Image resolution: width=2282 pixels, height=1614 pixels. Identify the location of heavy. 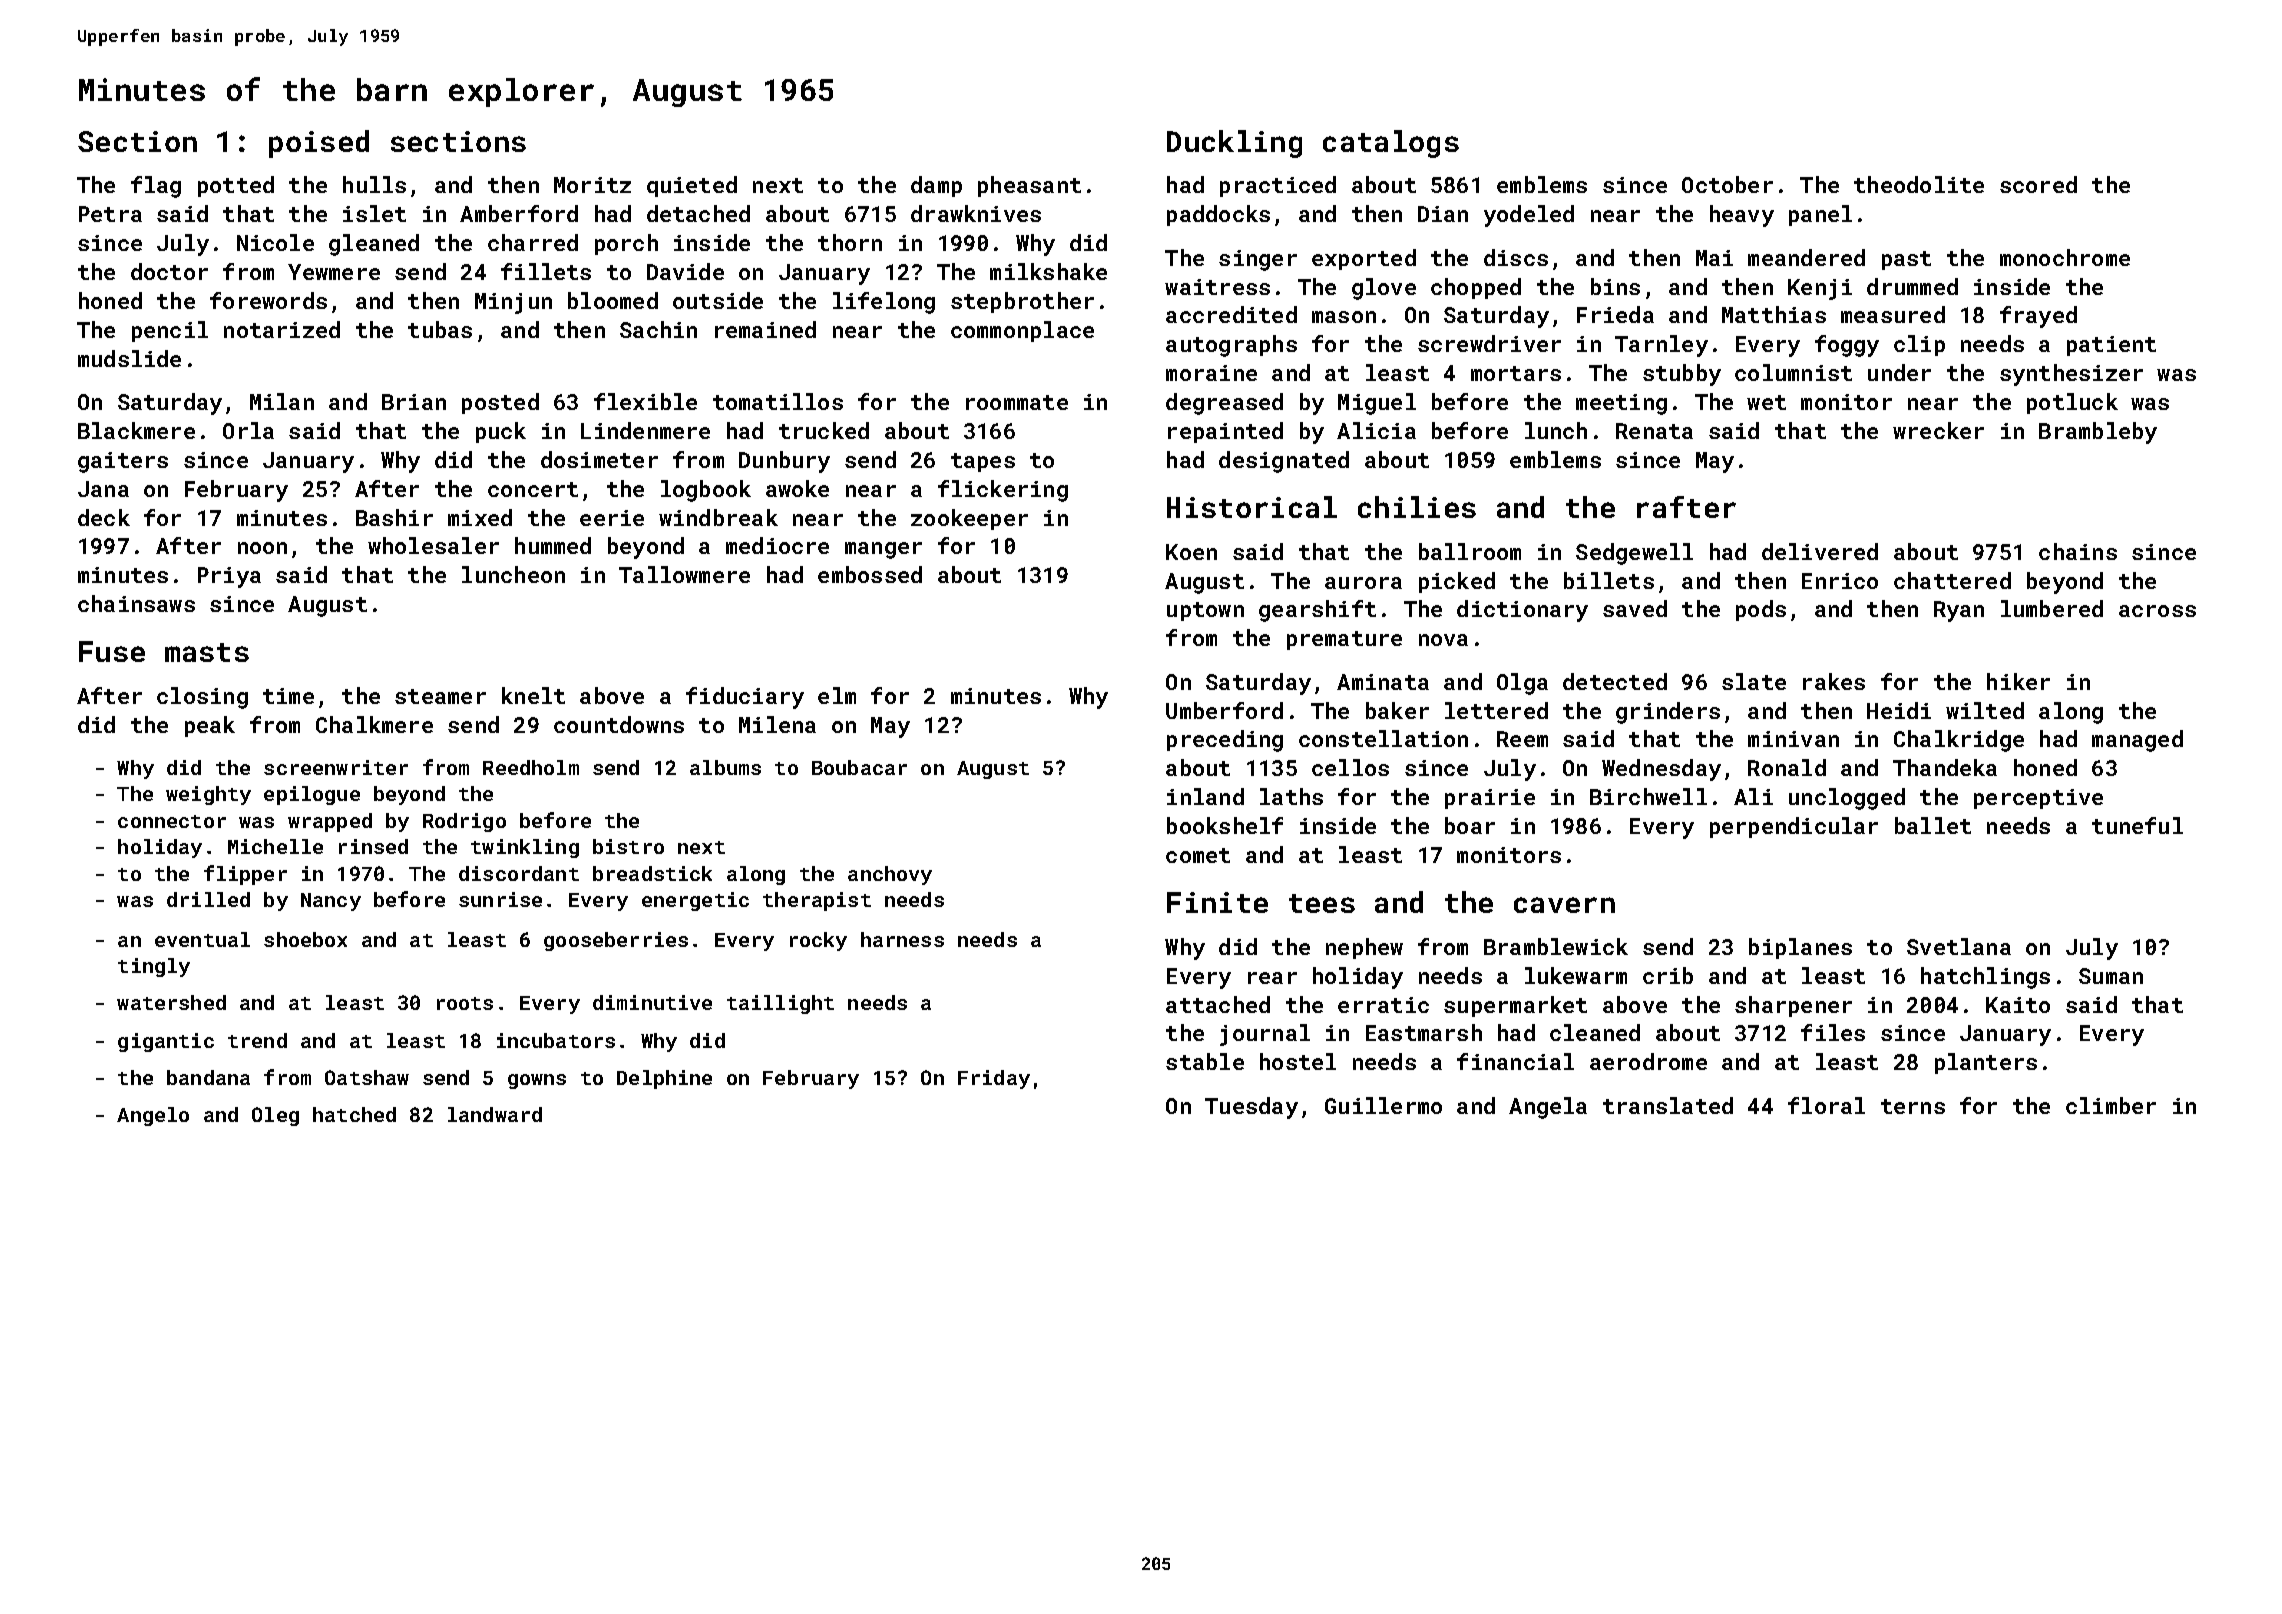
(1742, 216).
